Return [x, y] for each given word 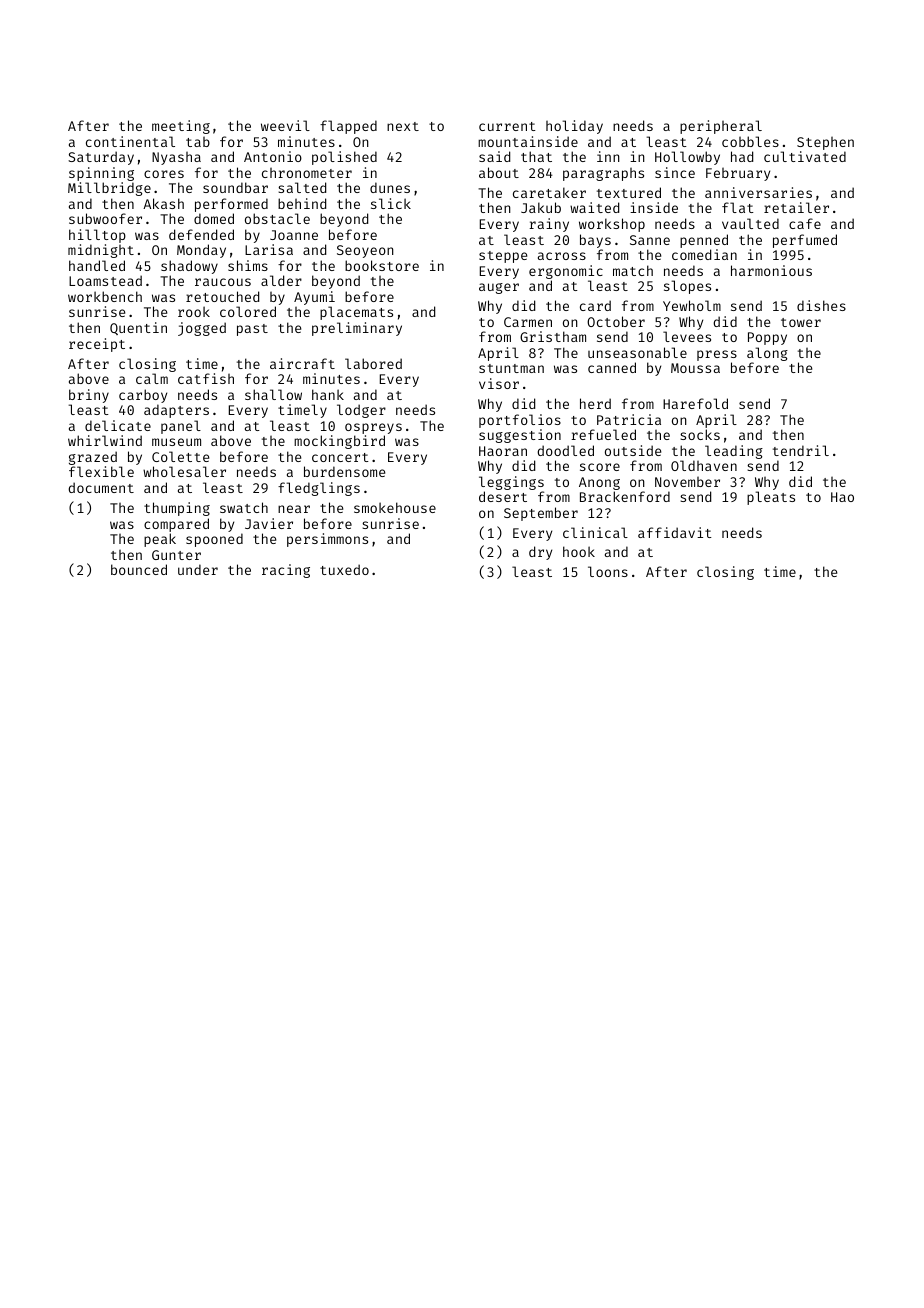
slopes [687, 287]
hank [328, 394]
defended [201, 234]
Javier [269, 523]
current [507, 126]
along [767, 354]
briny [89, 396]
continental [130, 141]
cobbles [750, 141]
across [562, 256]
